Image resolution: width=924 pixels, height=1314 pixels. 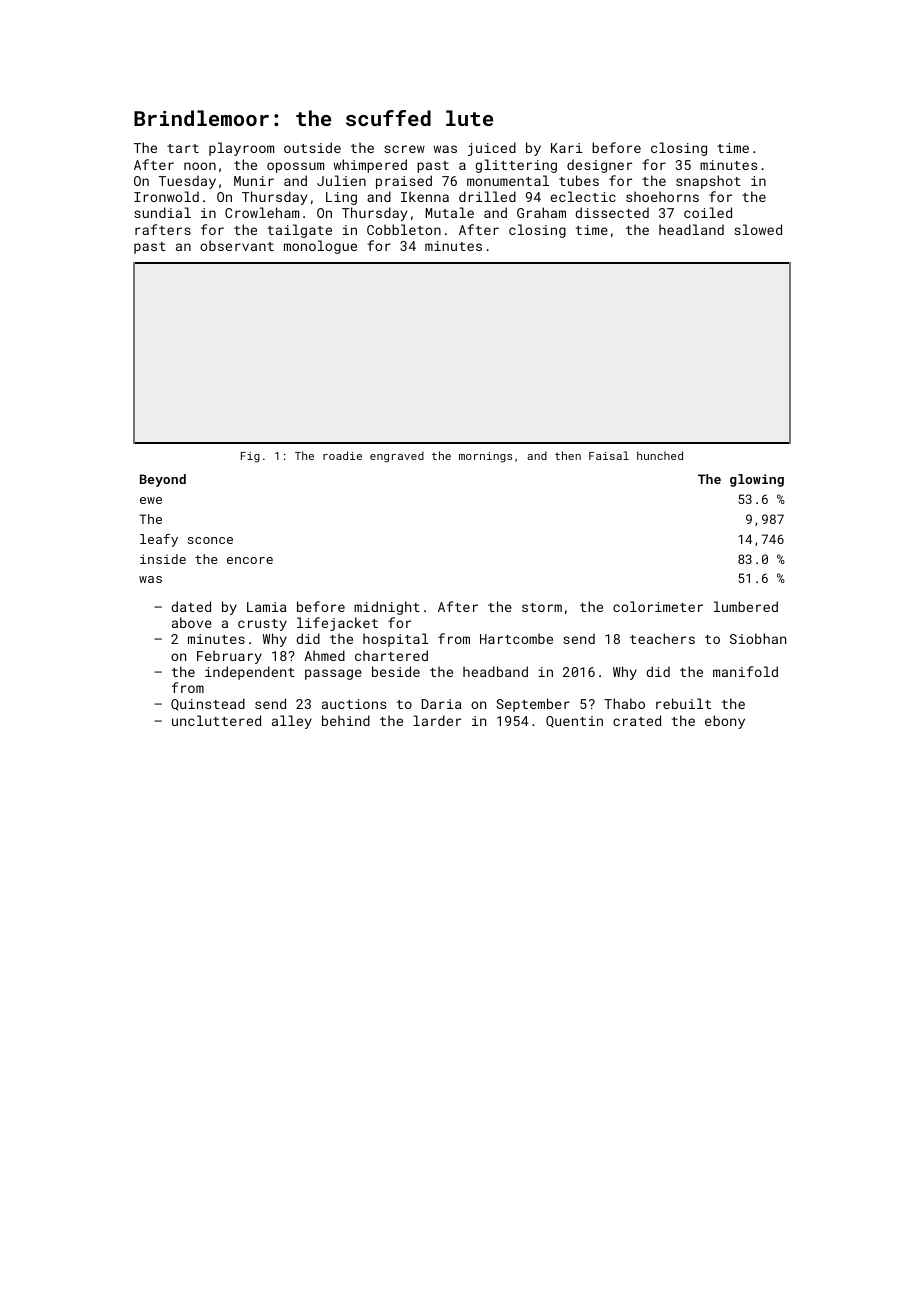 What do you see at coordinates (404, 229) in the page?
I see `Cobbleton` at bounding box center [404, 229].
